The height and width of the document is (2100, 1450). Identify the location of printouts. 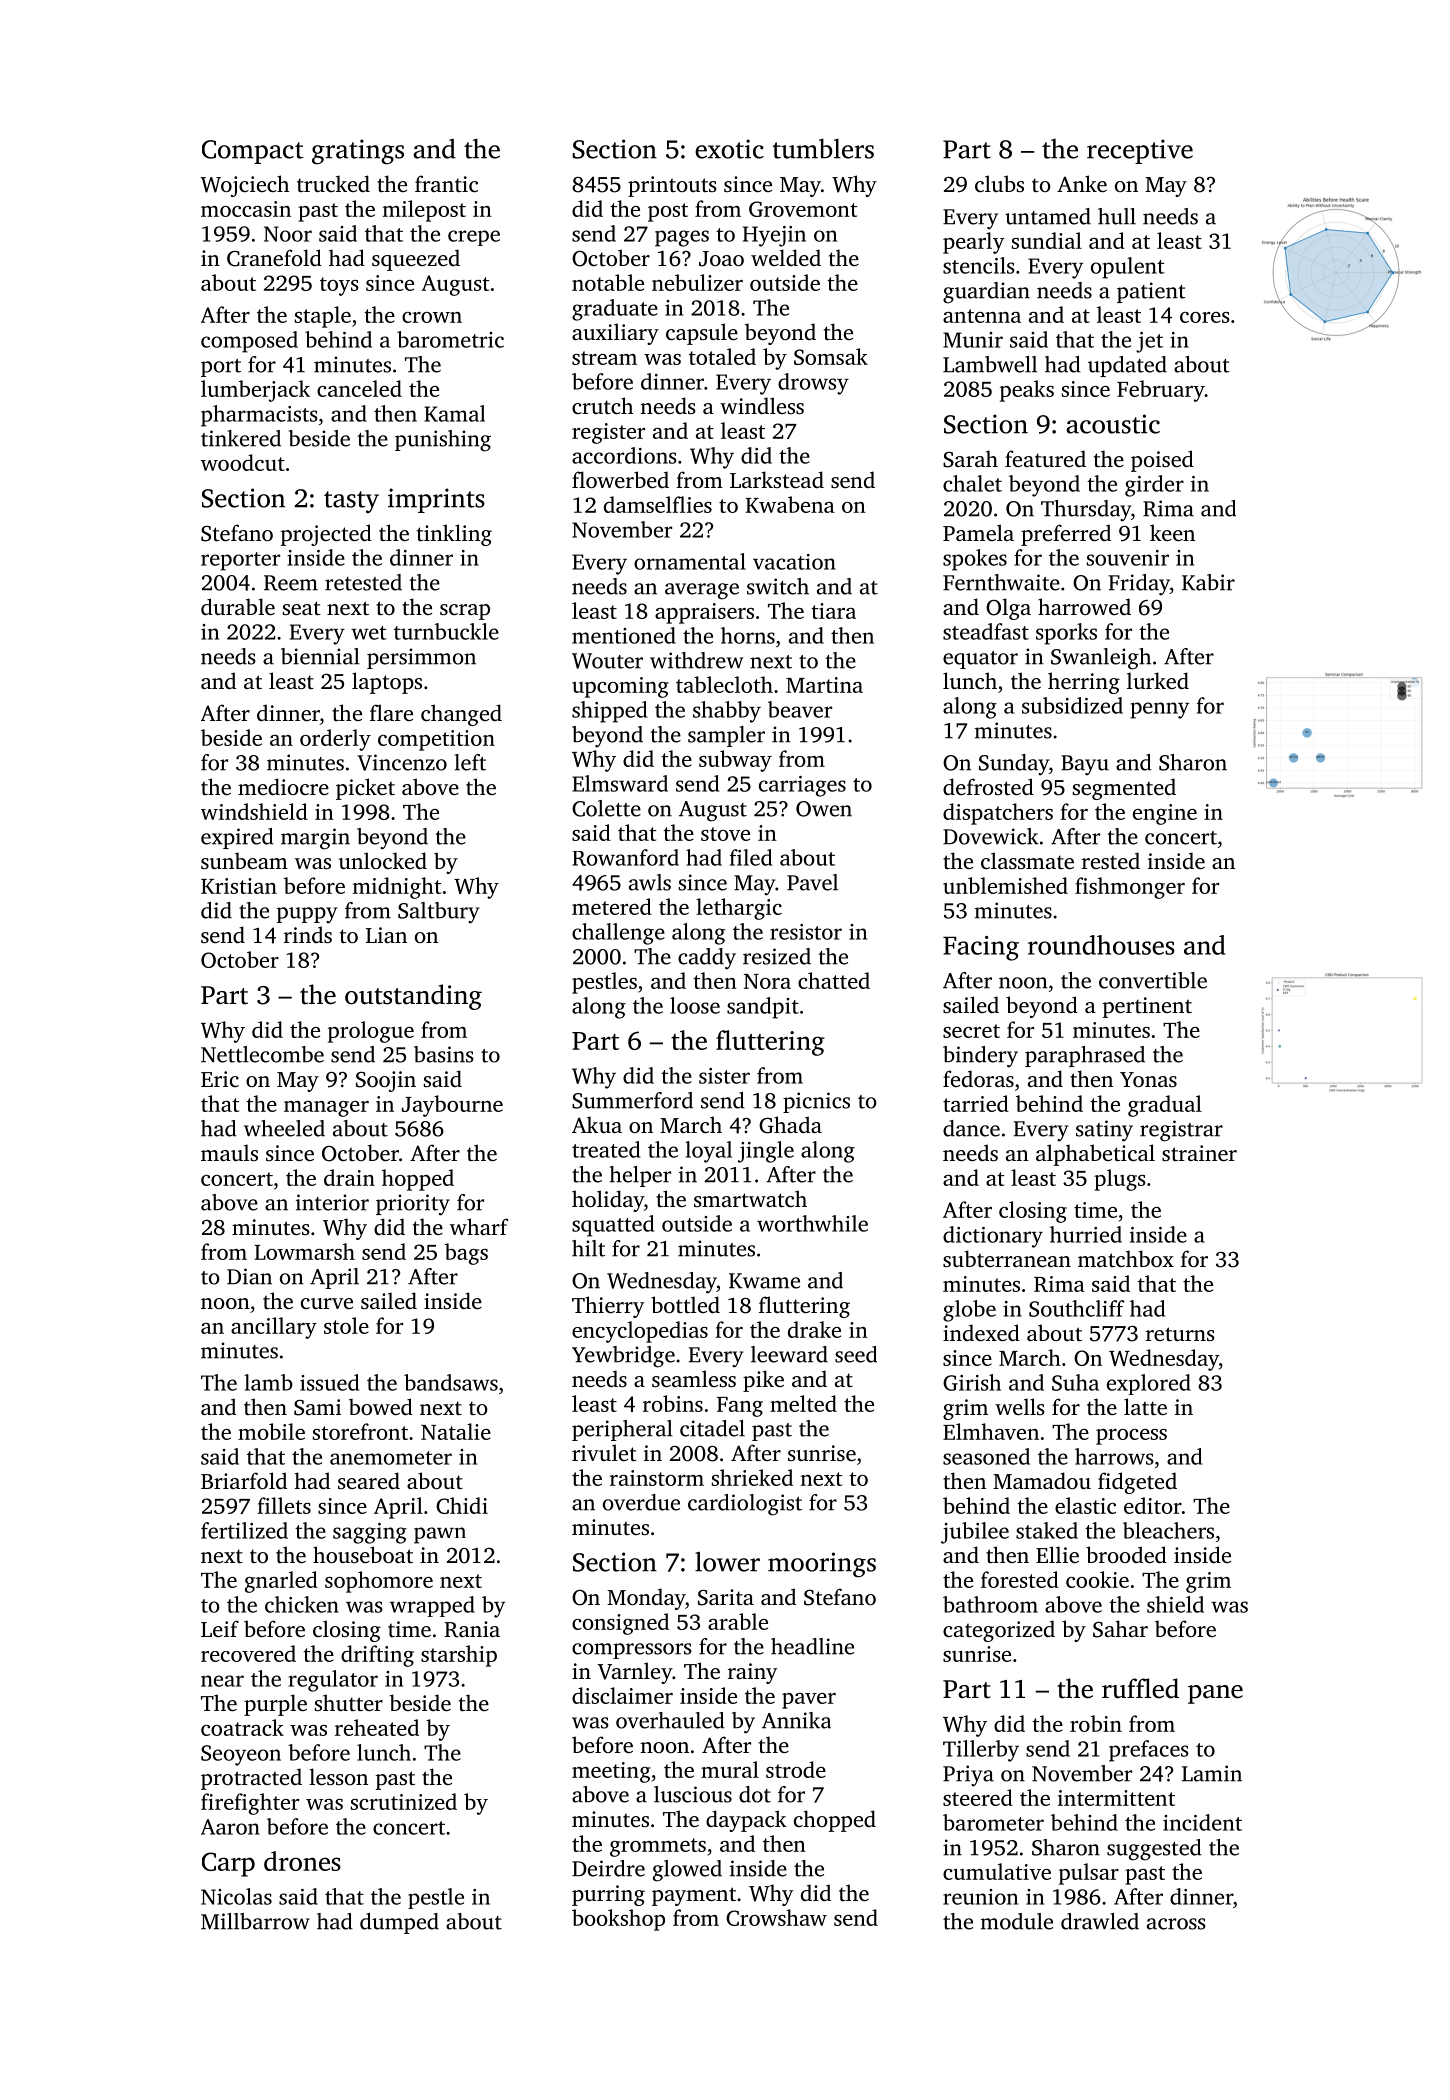
(672, 186).
